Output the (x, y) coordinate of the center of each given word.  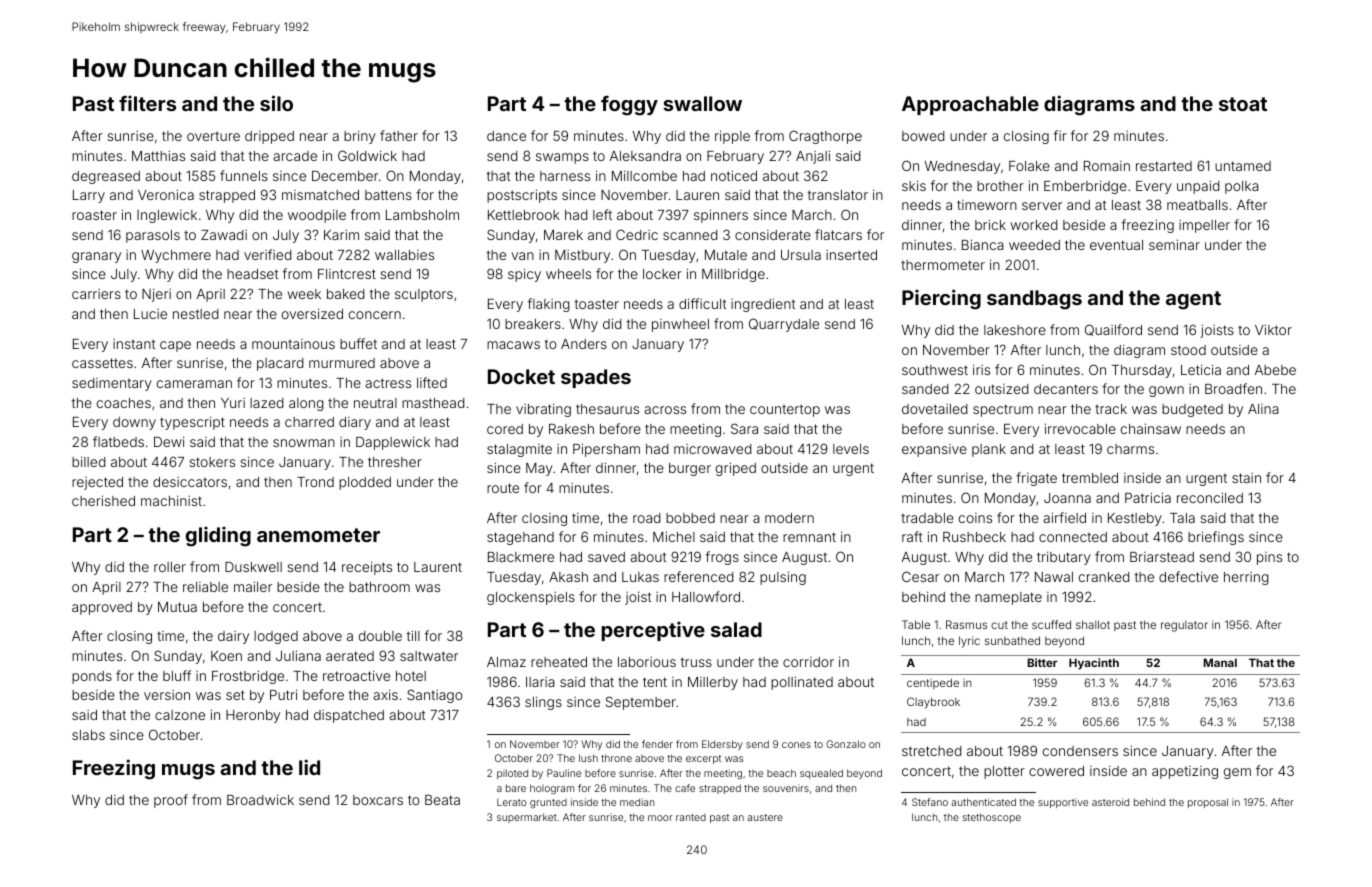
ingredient (763, 305)
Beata (442, 800)
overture (213, 136)
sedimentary (112, 384)
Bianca (983, 244)
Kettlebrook (523, 215)
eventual (1116, 245)
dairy (233, 637)
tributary (1064, 558)
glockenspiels (531, 598)
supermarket (527, 818)
